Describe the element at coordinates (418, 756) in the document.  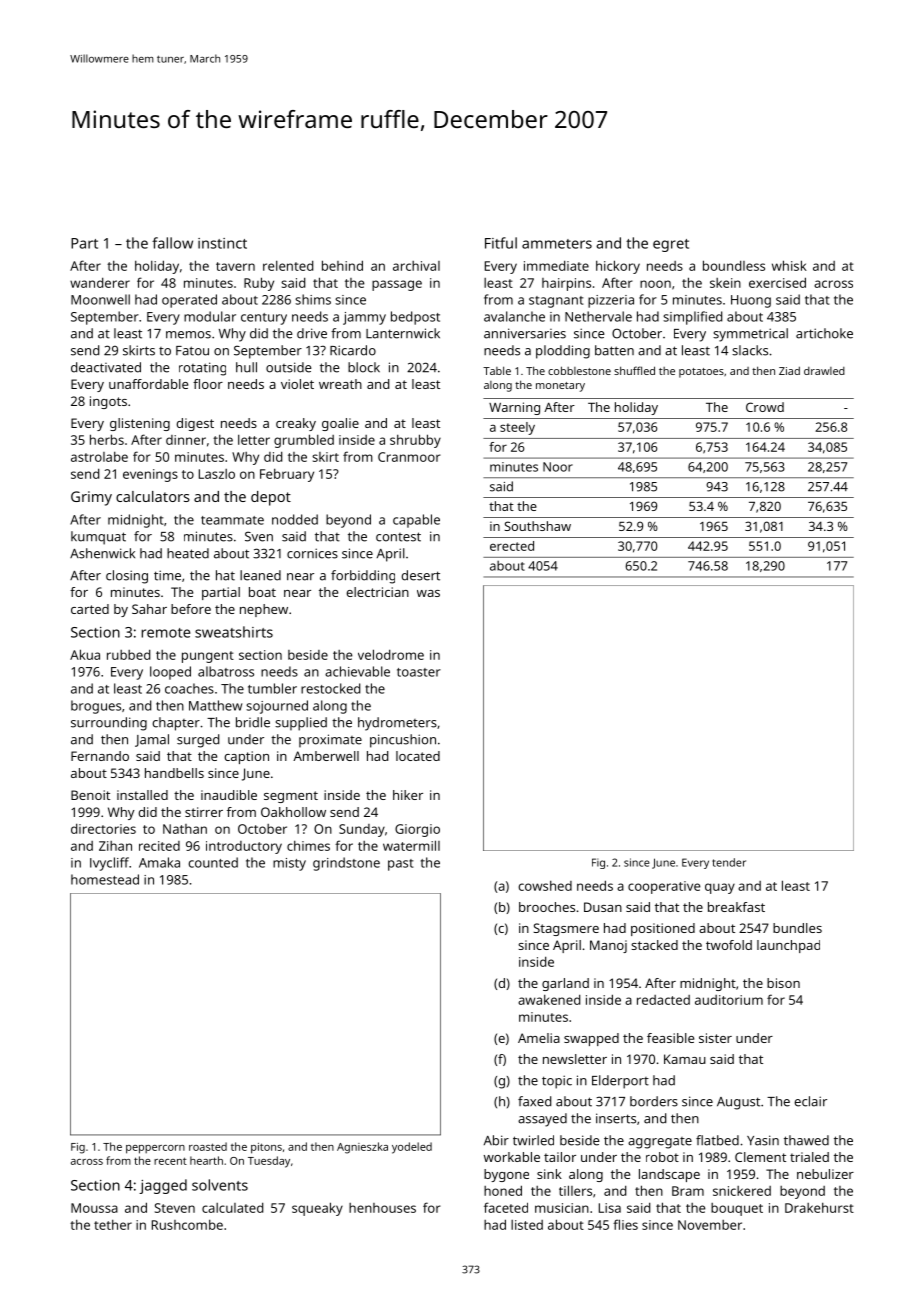
I see `located` at that location.
